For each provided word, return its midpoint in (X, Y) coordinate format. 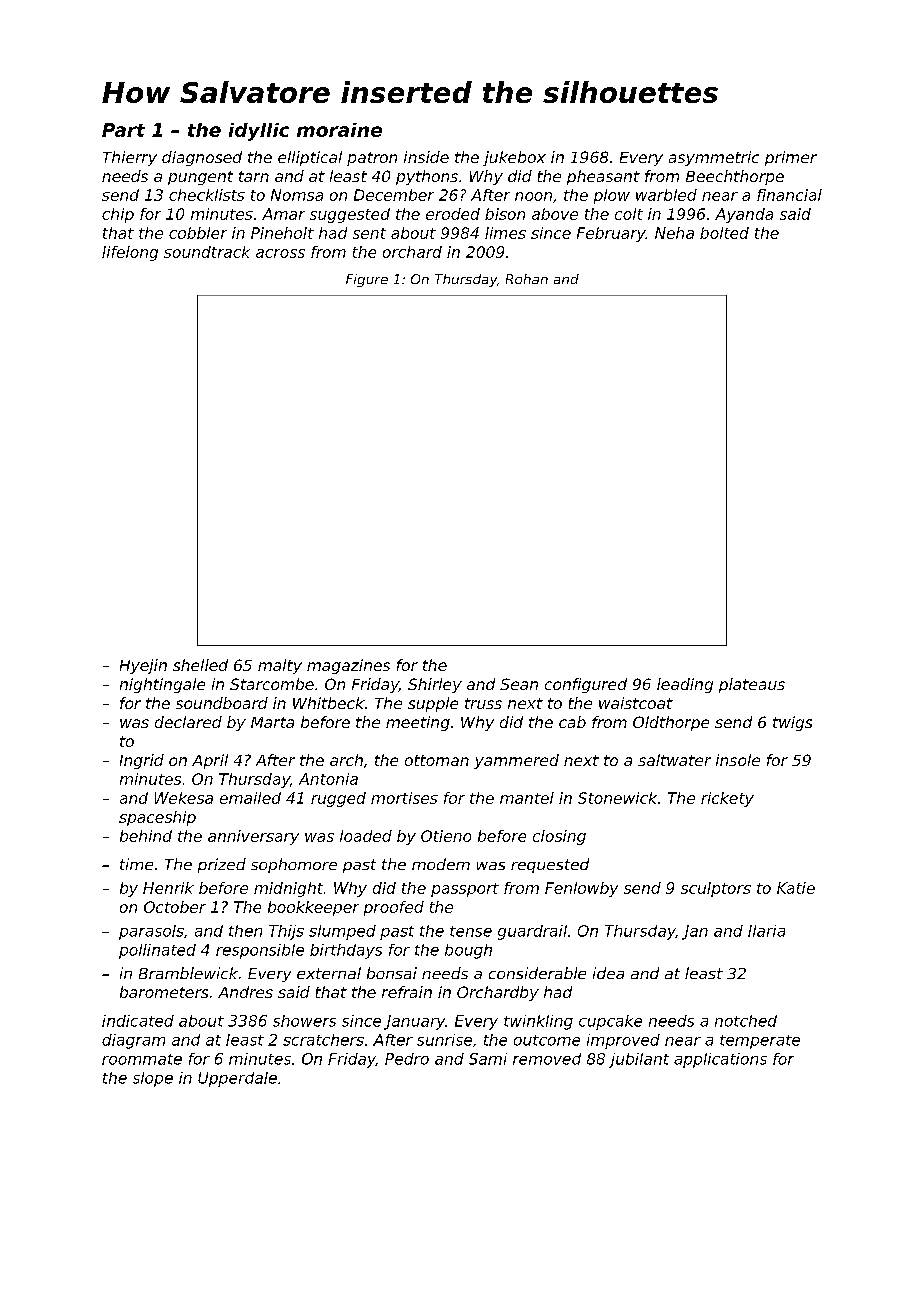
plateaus (752, 685)
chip (118, 215)
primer (791, 158)
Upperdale (237, 1079)
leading (685, 685)
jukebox (514, 158)
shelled (200, 665)
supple (433, 704)
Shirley (435, 685)
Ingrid (142, 761)
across (280, 253)
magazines (348, 666)
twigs (792, 723)
